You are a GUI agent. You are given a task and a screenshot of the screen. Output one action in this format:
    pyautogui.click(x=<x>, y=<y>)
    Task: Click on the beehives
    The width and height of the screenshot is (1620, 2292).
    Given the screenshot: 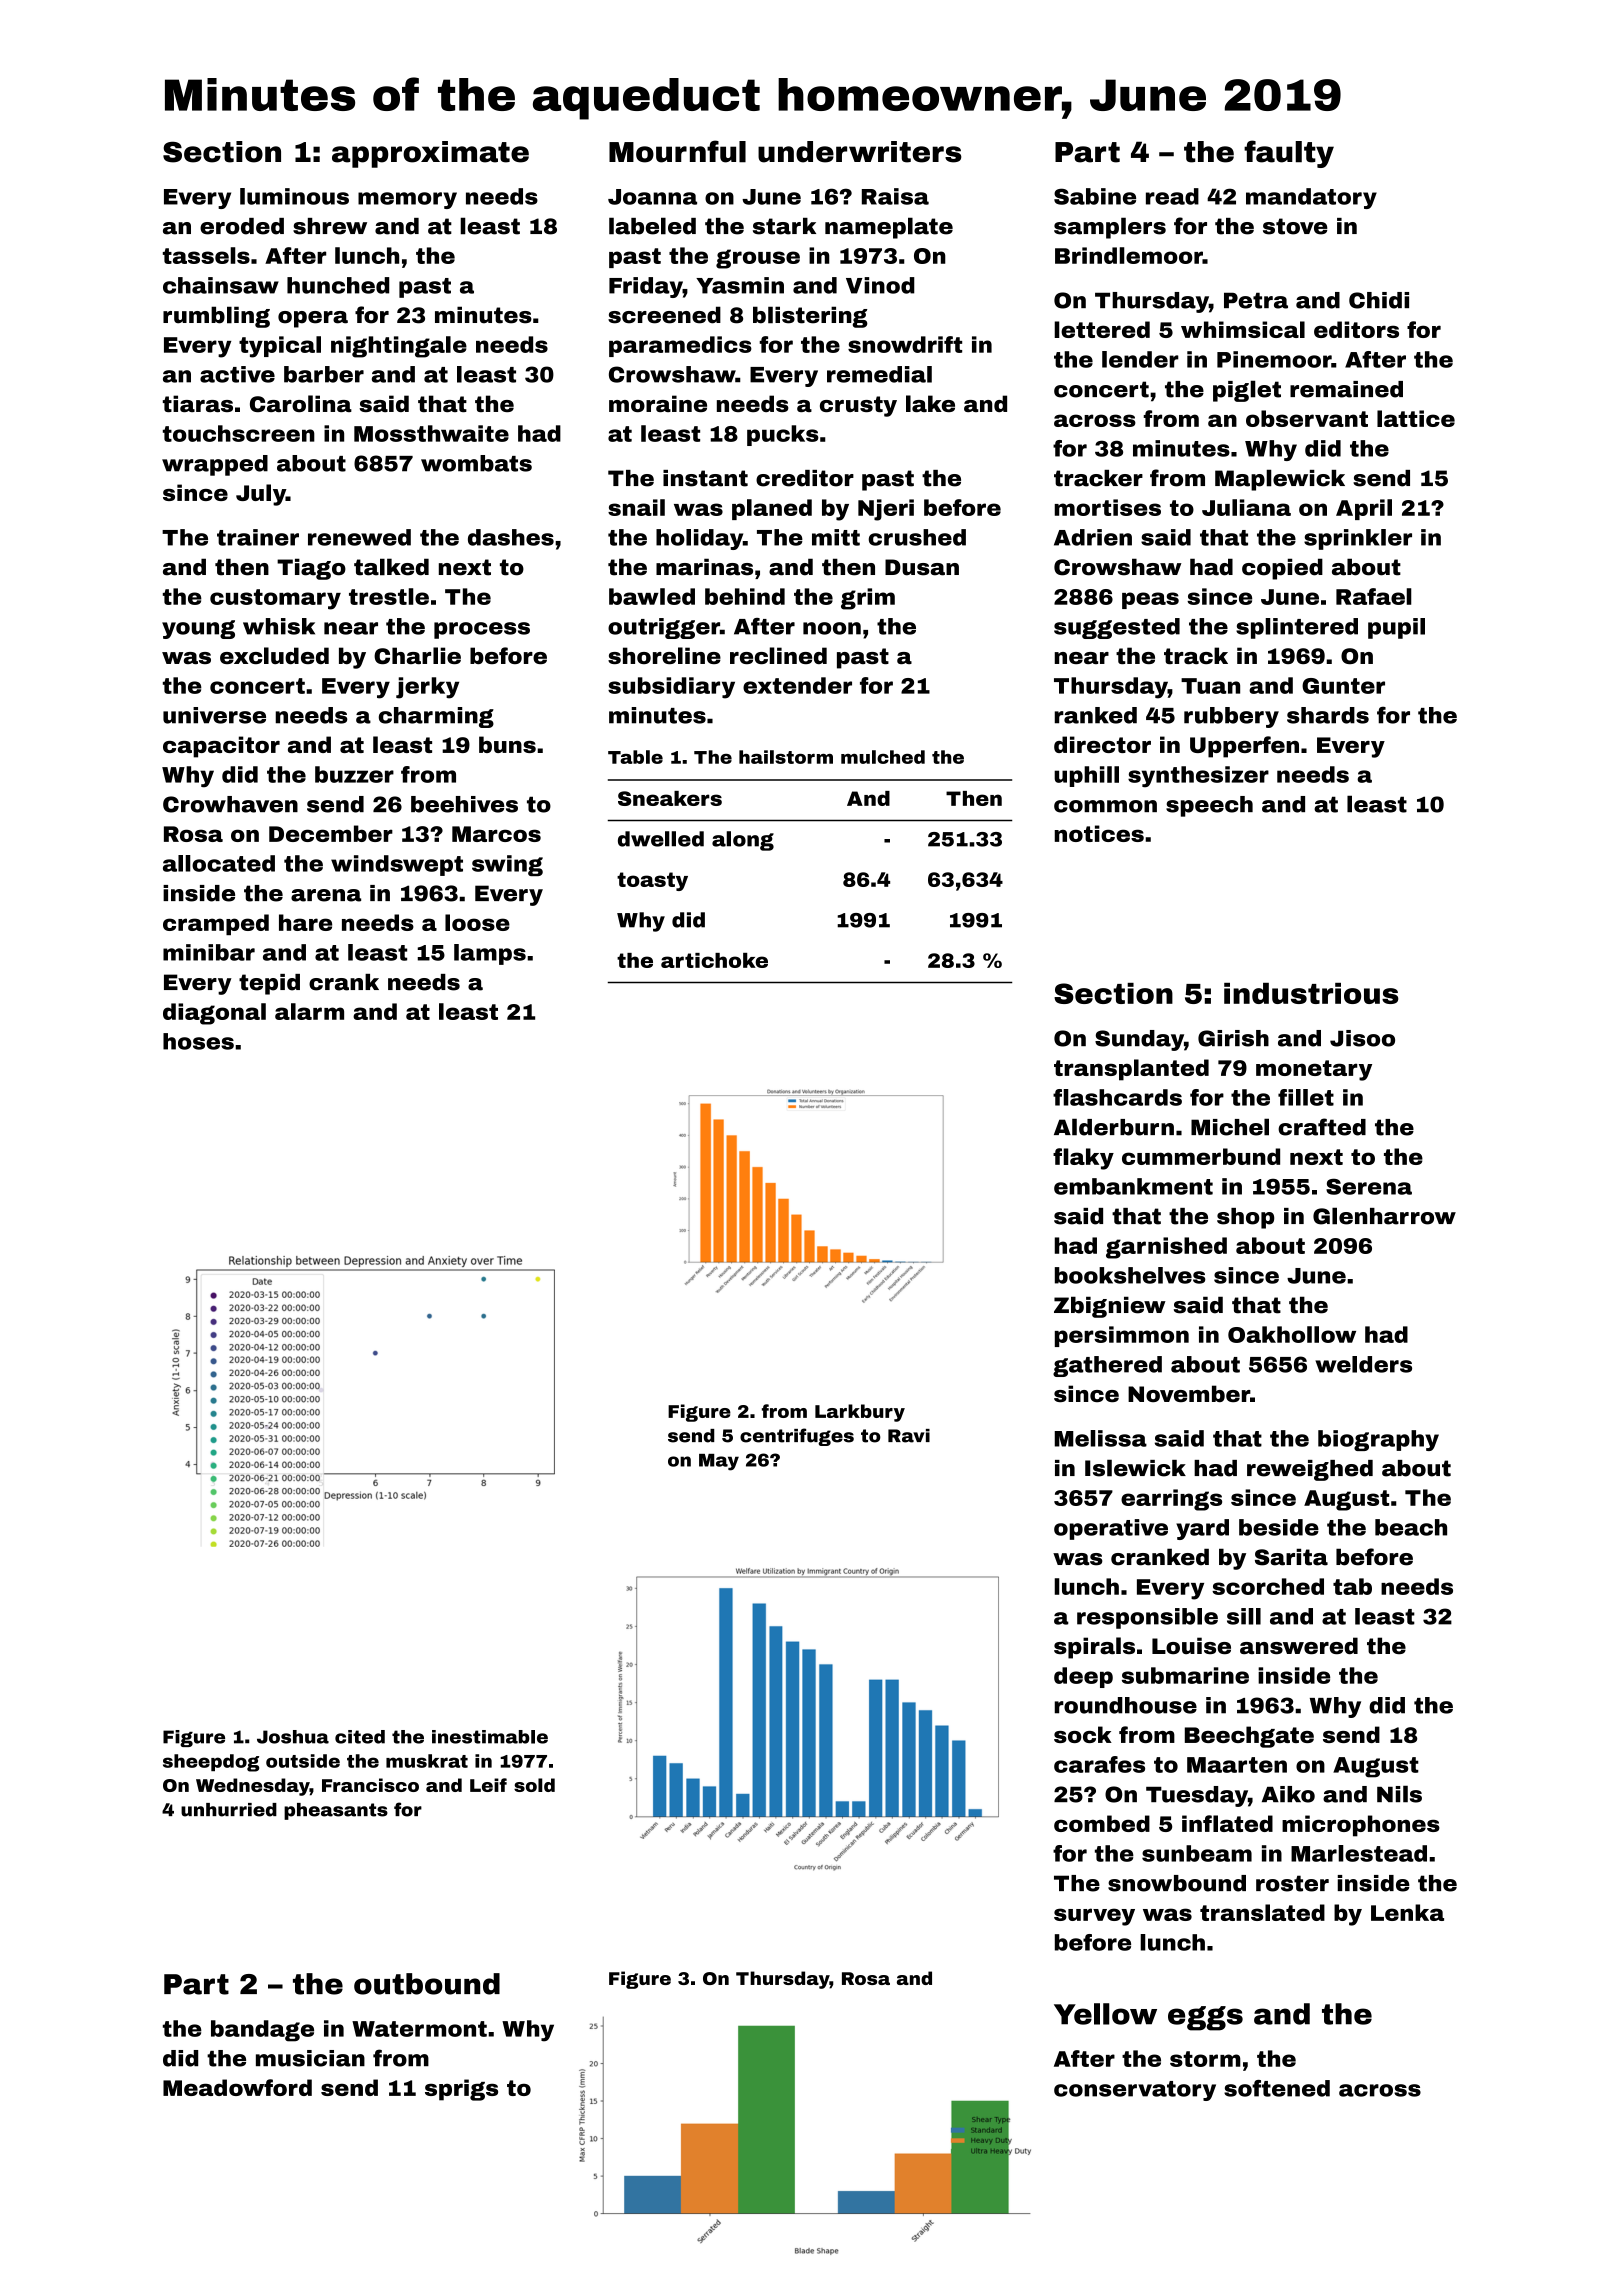 What is the action you would take?
    pyautogui.click(x=464, y=804)
